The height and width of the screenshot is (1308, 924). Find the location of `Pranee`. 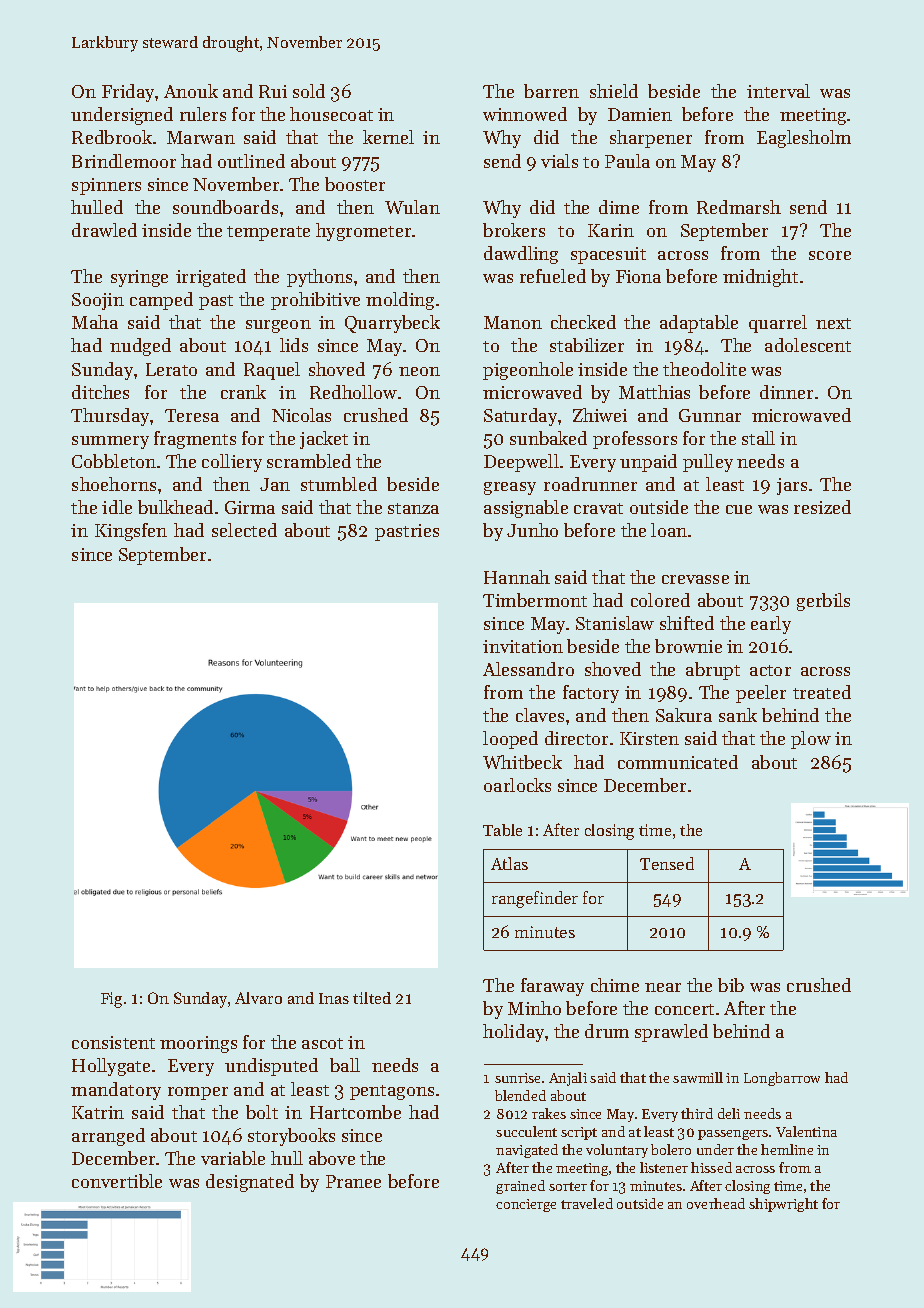

Pranee is located at coordinates (353, 1181).
